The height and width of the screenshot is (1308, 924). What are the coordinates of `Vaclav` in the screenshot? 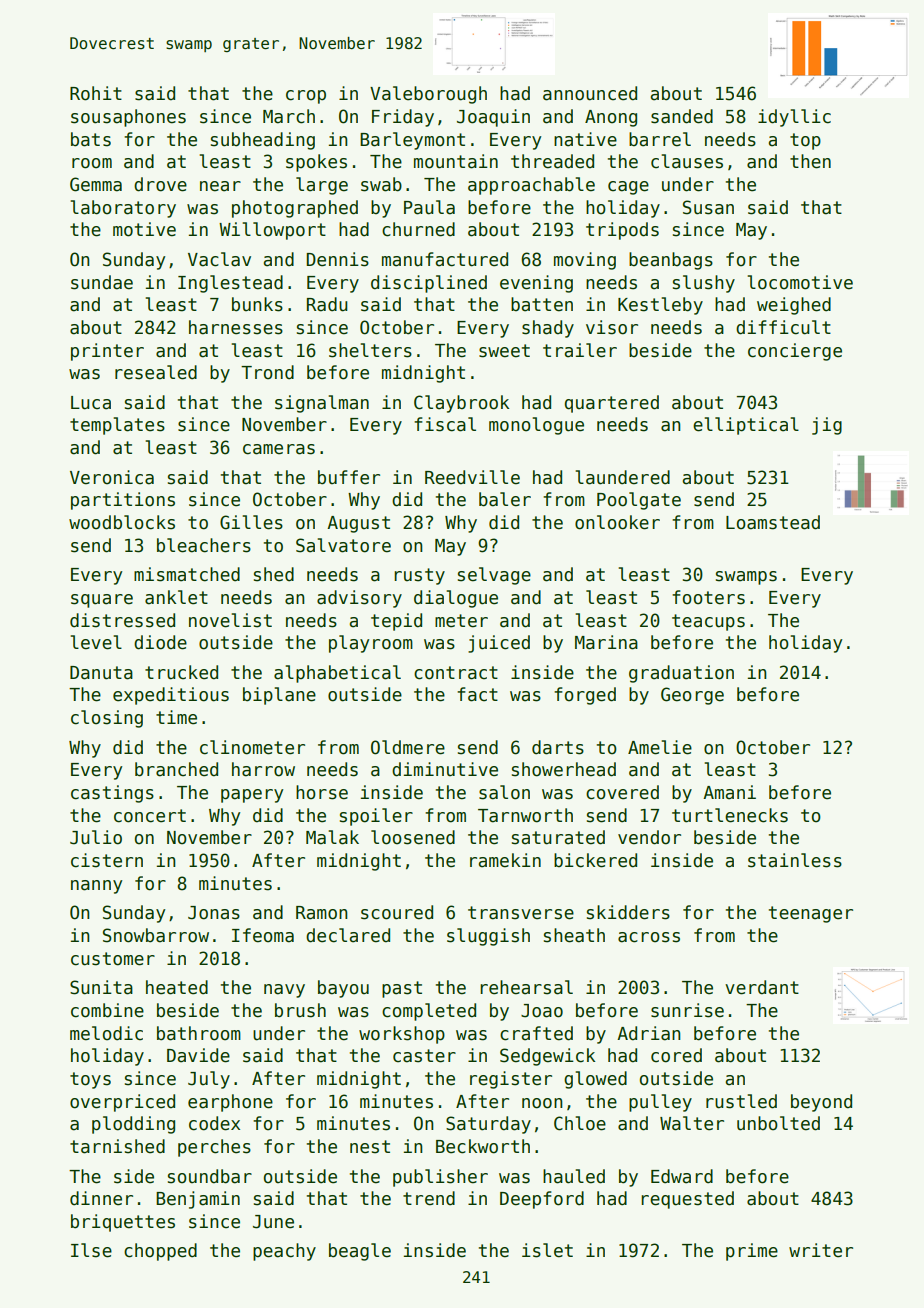 It's located at (219, 259).
